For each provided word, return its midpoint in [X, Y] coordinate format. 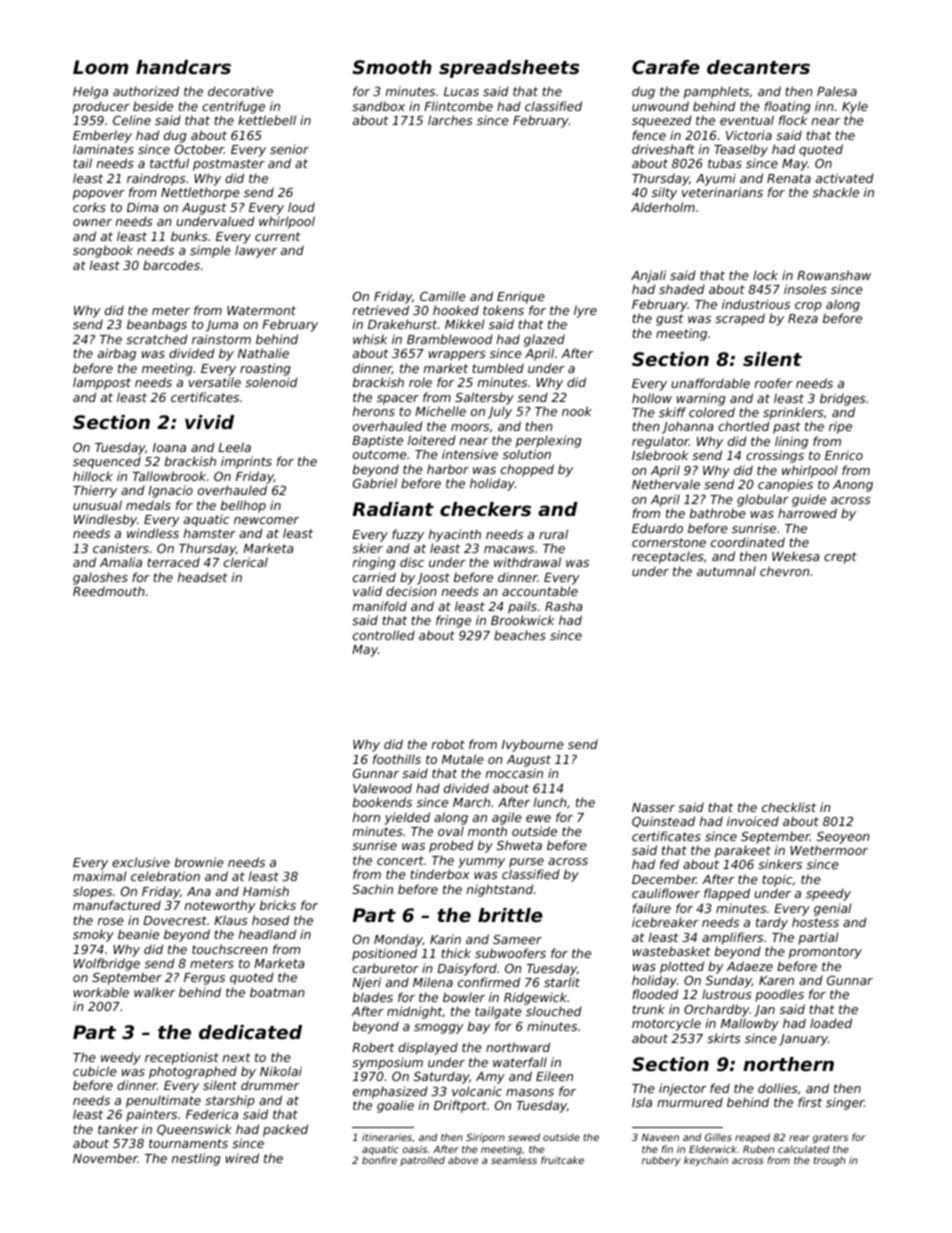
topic [777, 880]
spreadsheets [509, 69]
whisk [370, 339]
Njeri [366, 983]
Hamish [266, 891]
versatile [215, 382]
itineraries [387, 1137]
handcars [183, 67]
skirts [724, 1038]
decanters [758, 67]
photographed [193, 1072]
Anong [853, 486]
